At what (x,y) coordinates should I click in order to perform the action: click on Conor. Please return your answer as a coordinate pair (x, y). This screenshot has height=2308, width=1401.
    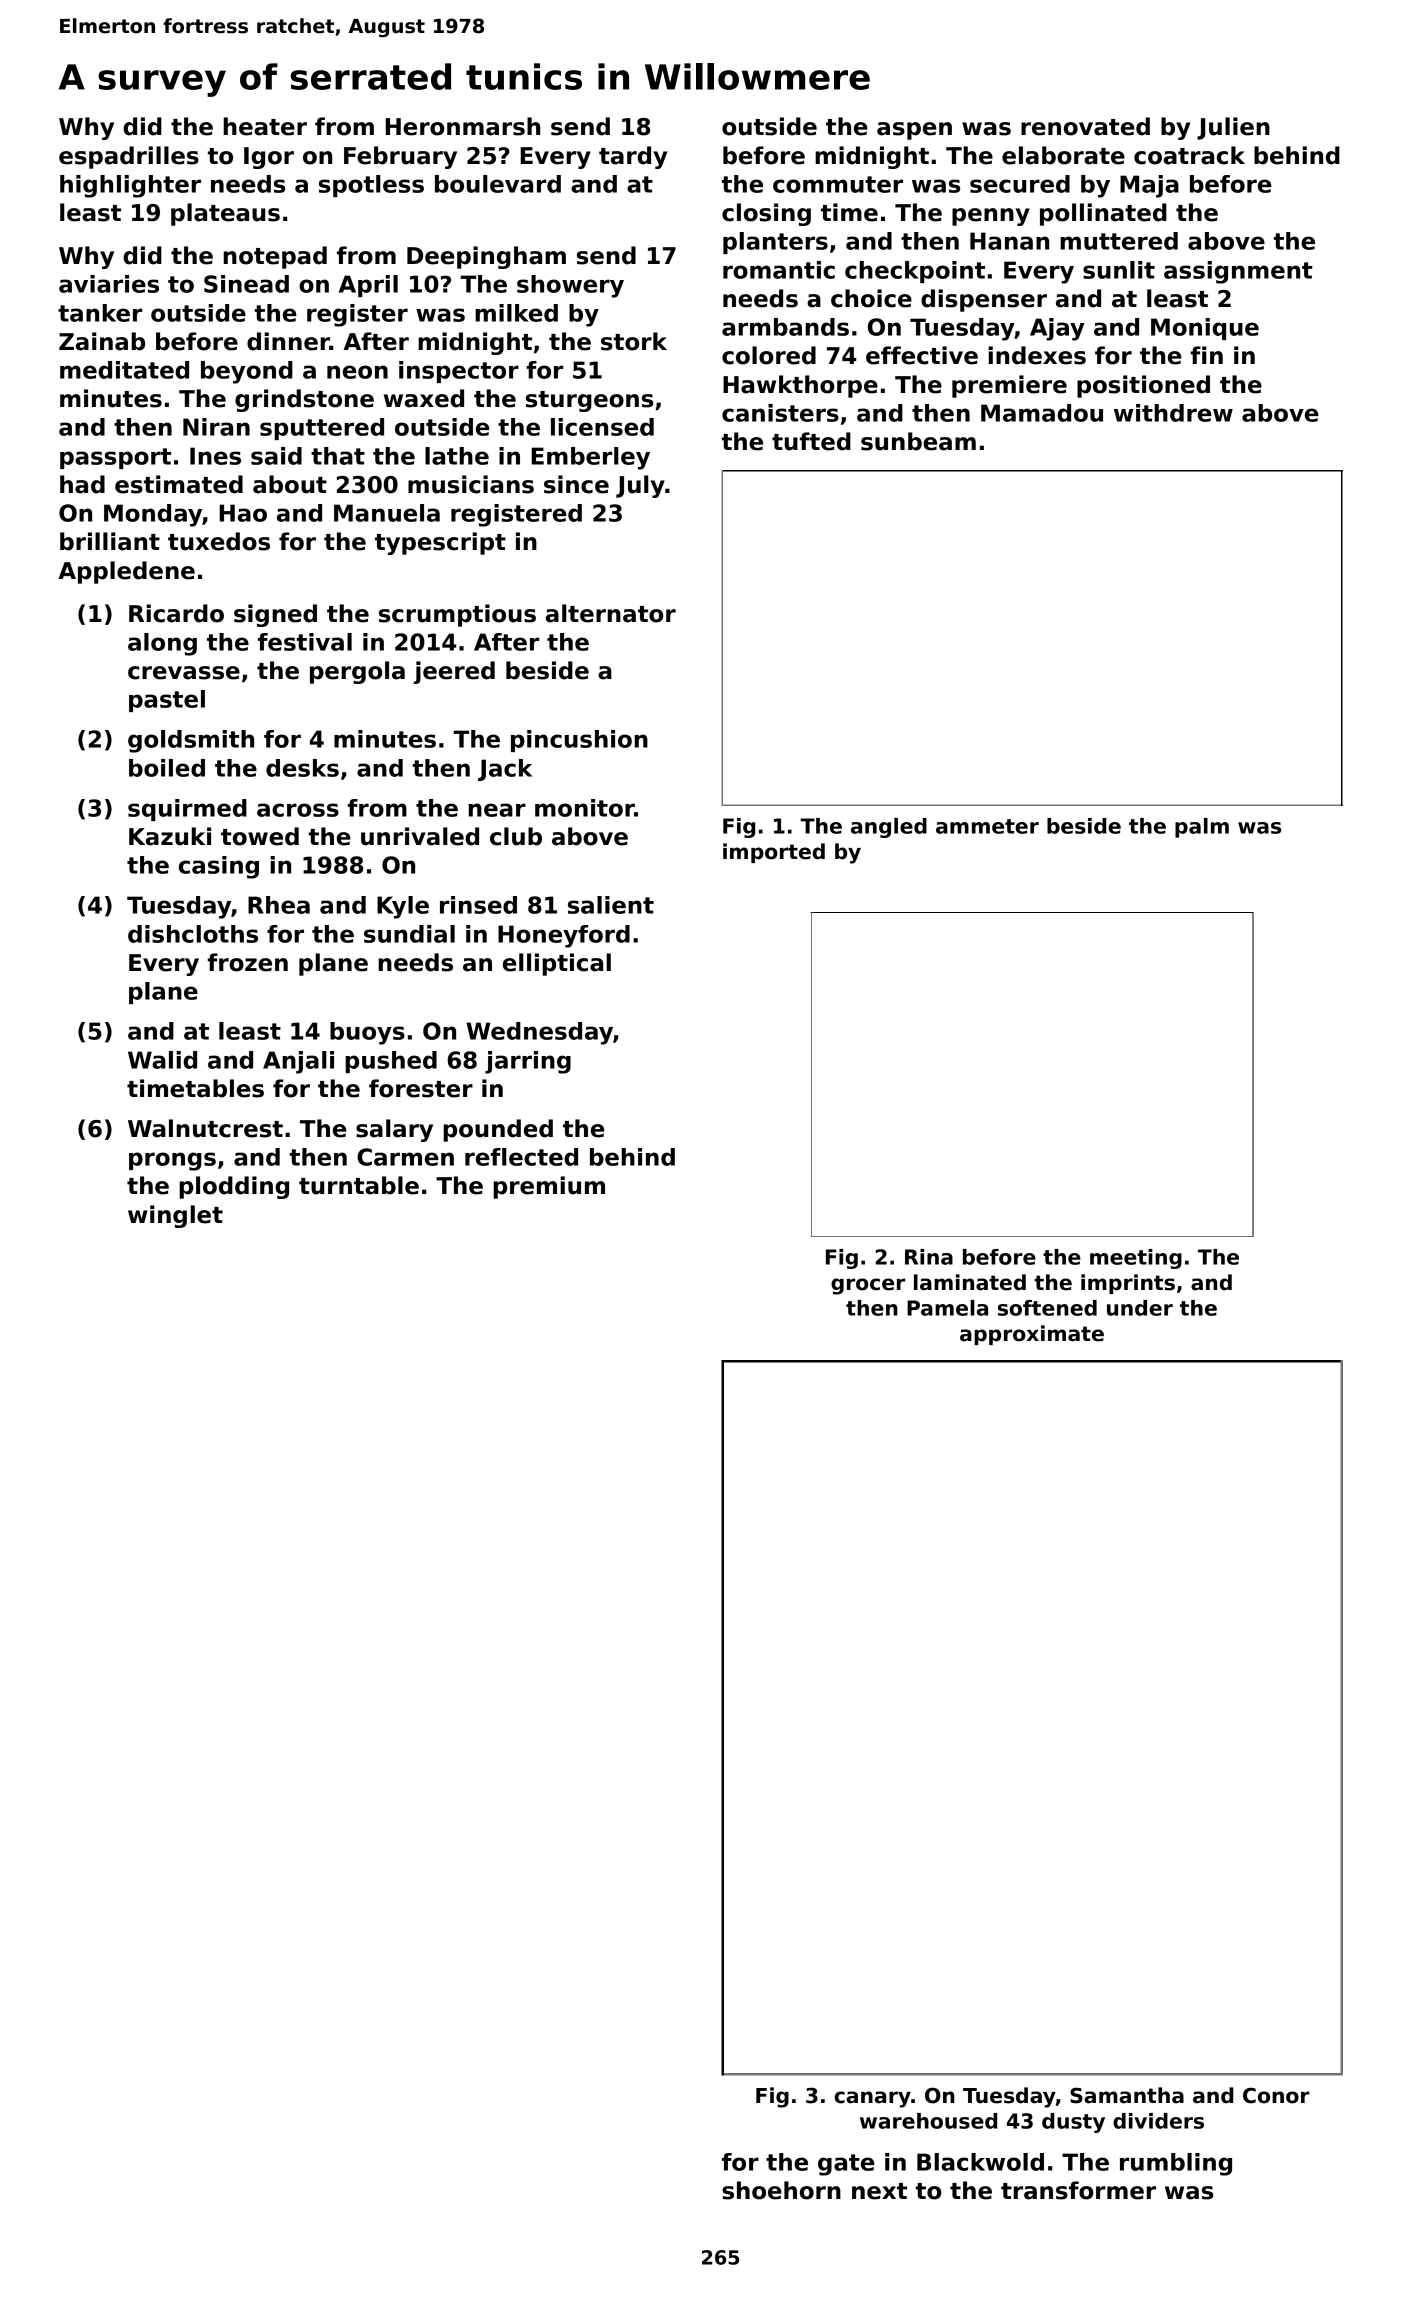
    Looking at the image, I should click on (1276, 2095).
